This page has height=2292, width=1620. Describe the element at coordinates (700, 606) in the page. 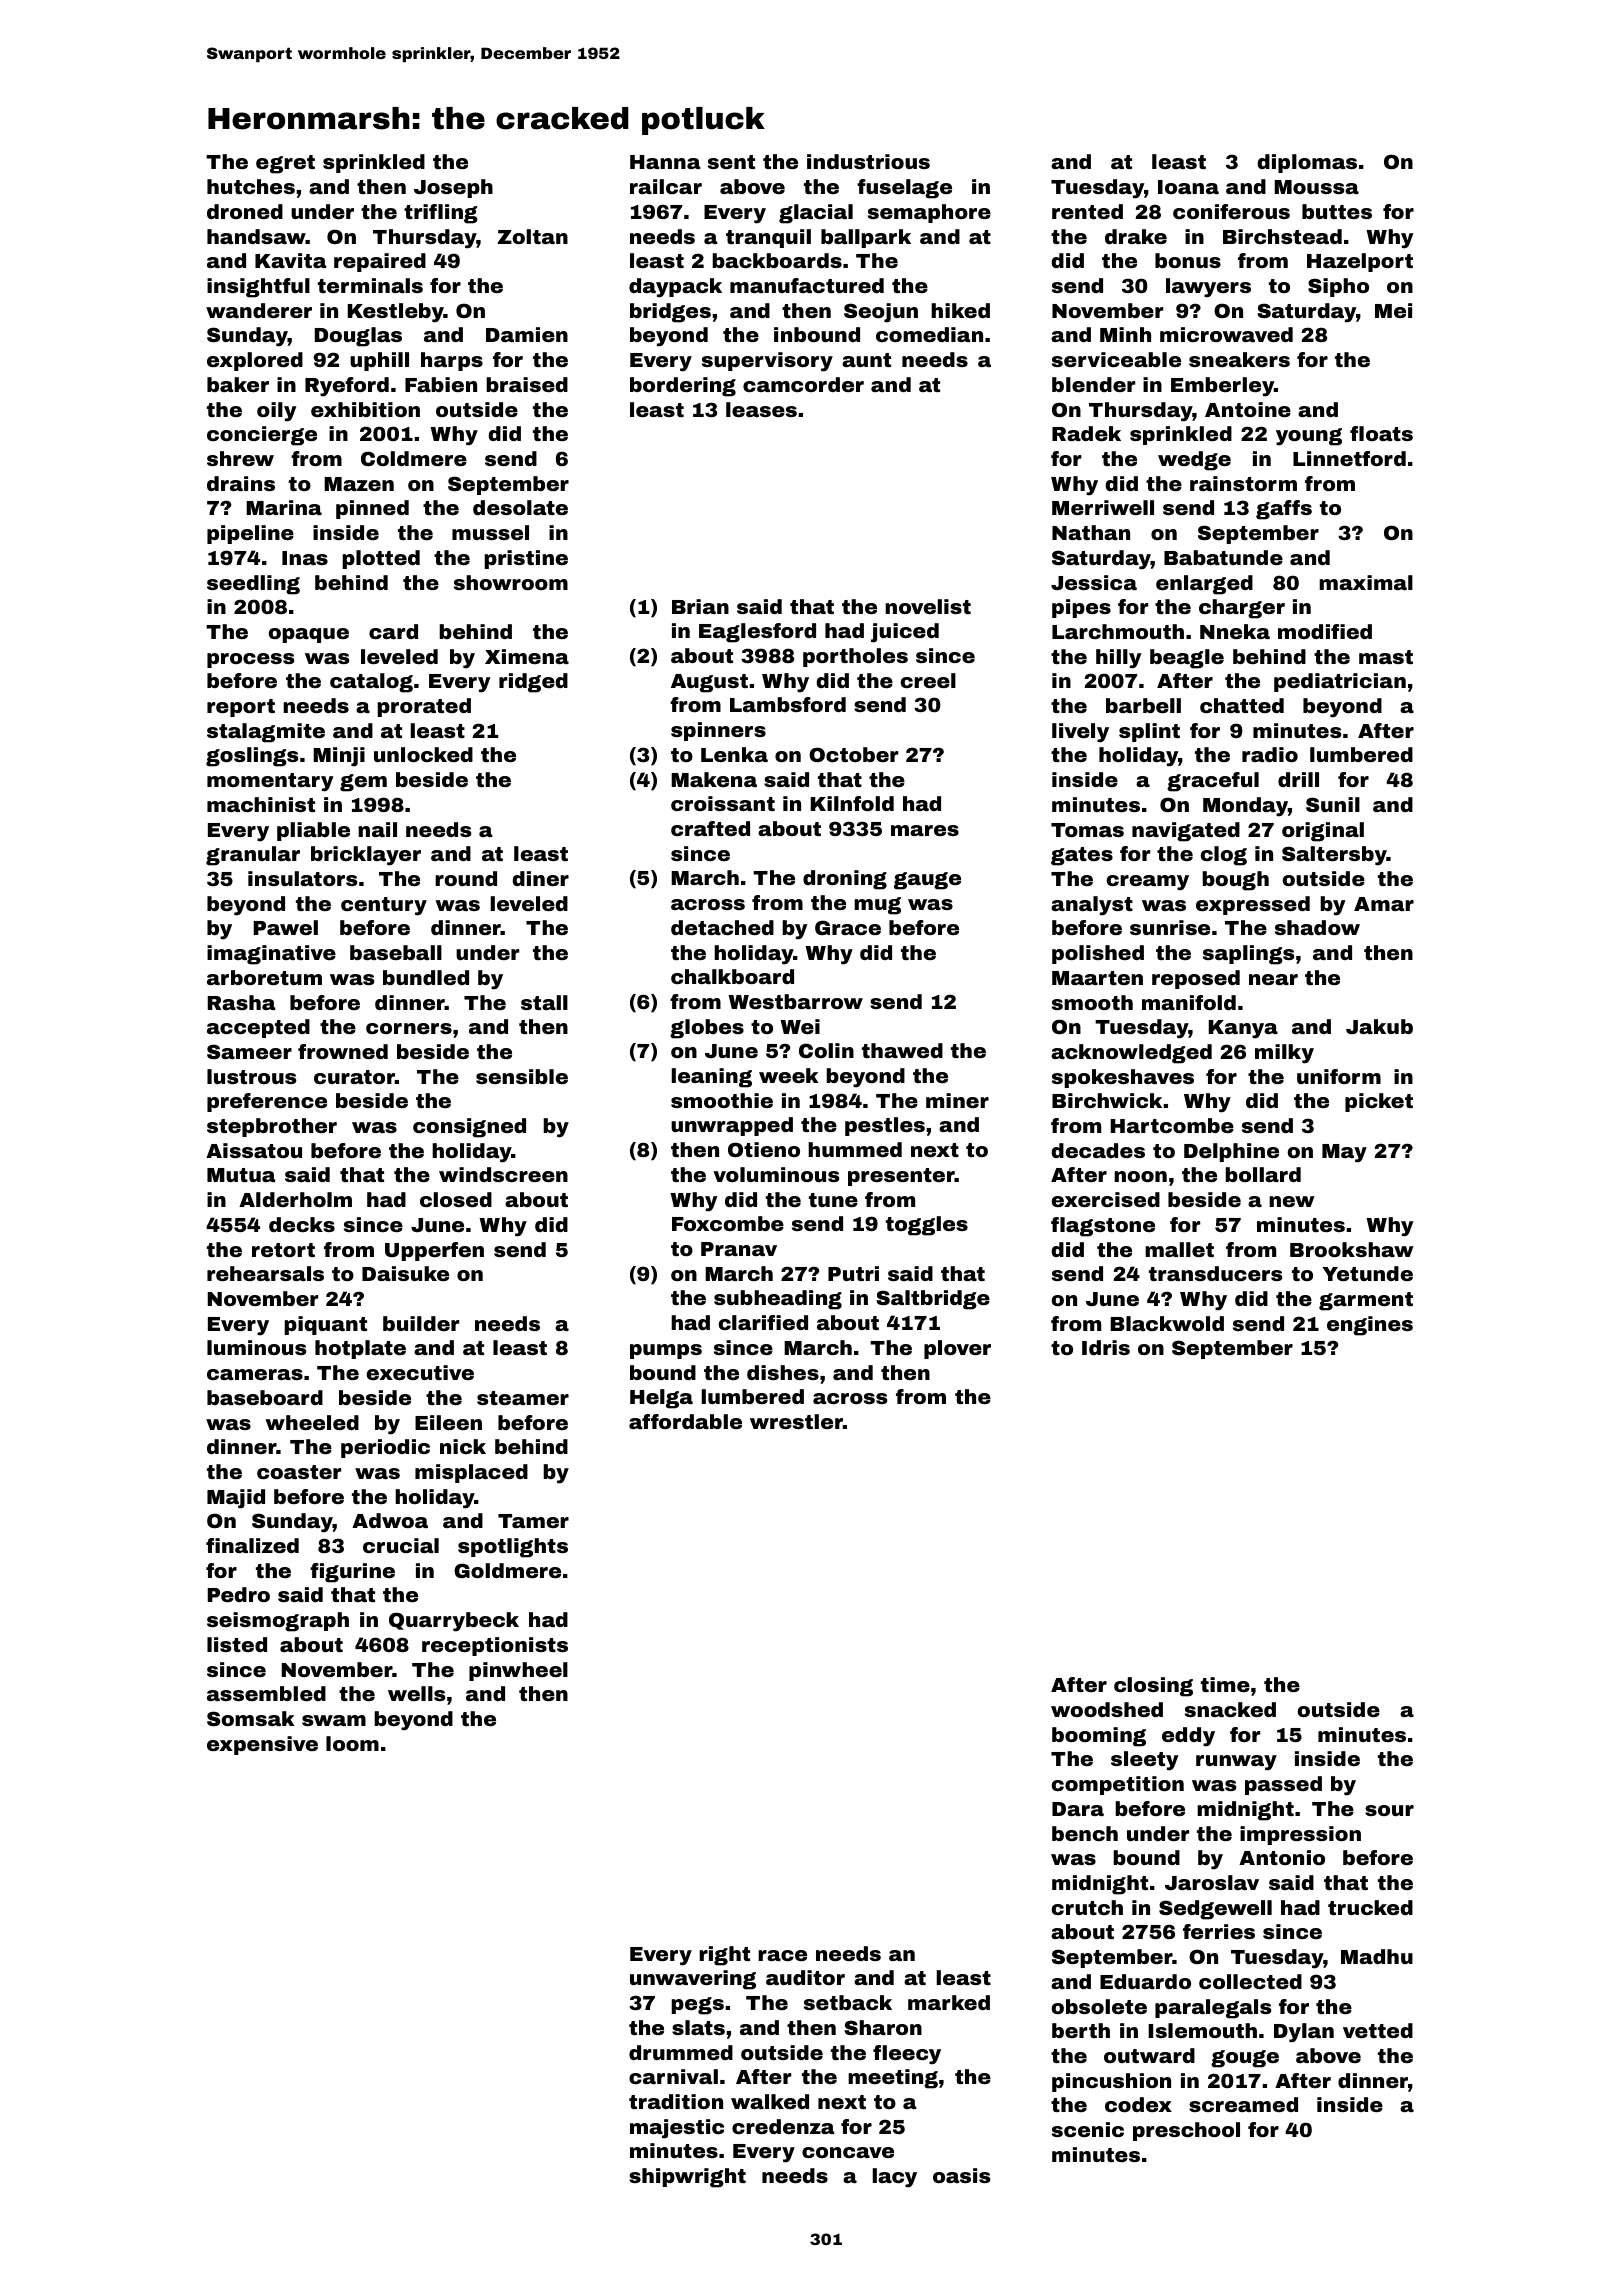

I see `Brian` at that location.
